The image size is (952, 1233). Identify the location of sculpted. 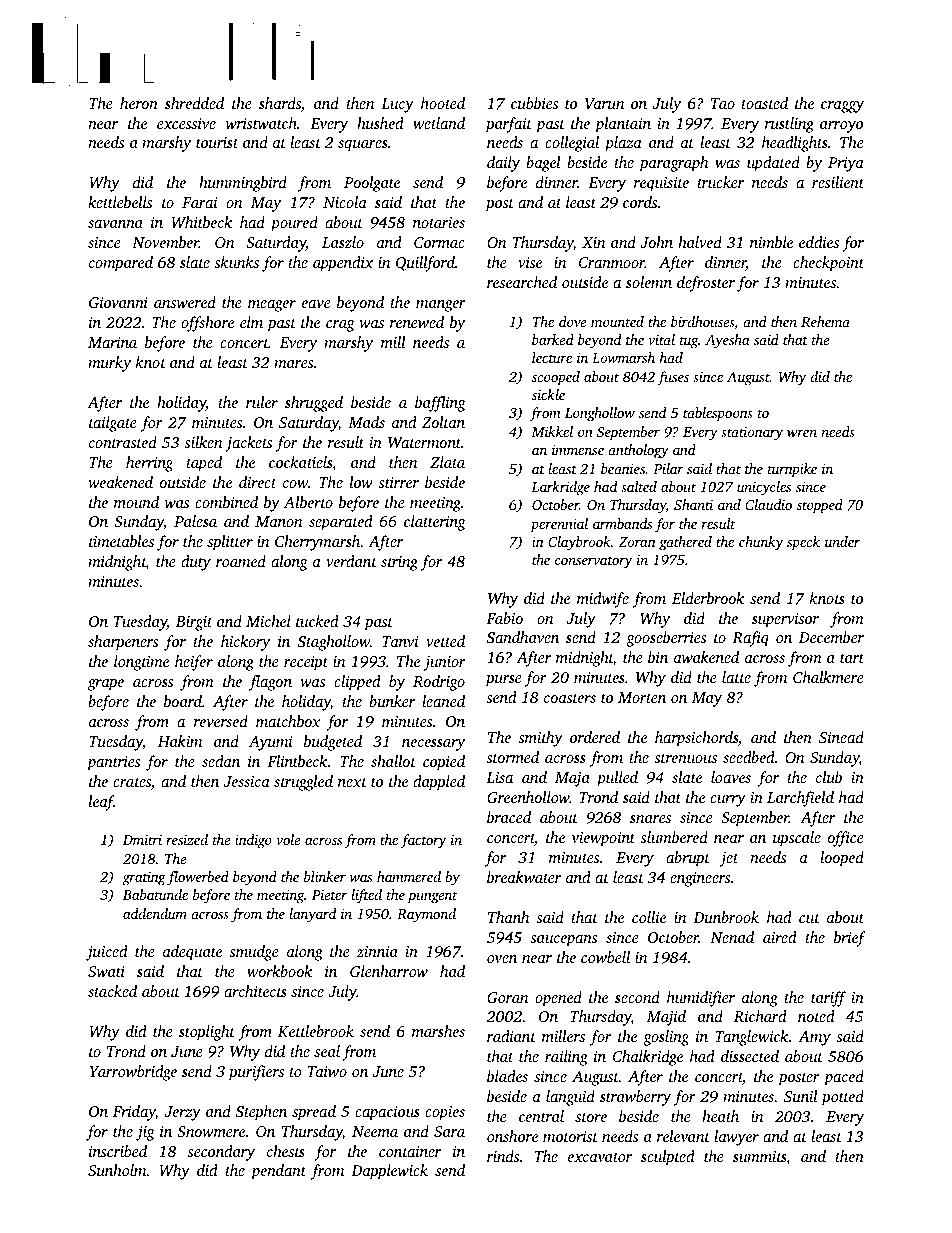
(668, 1158).
